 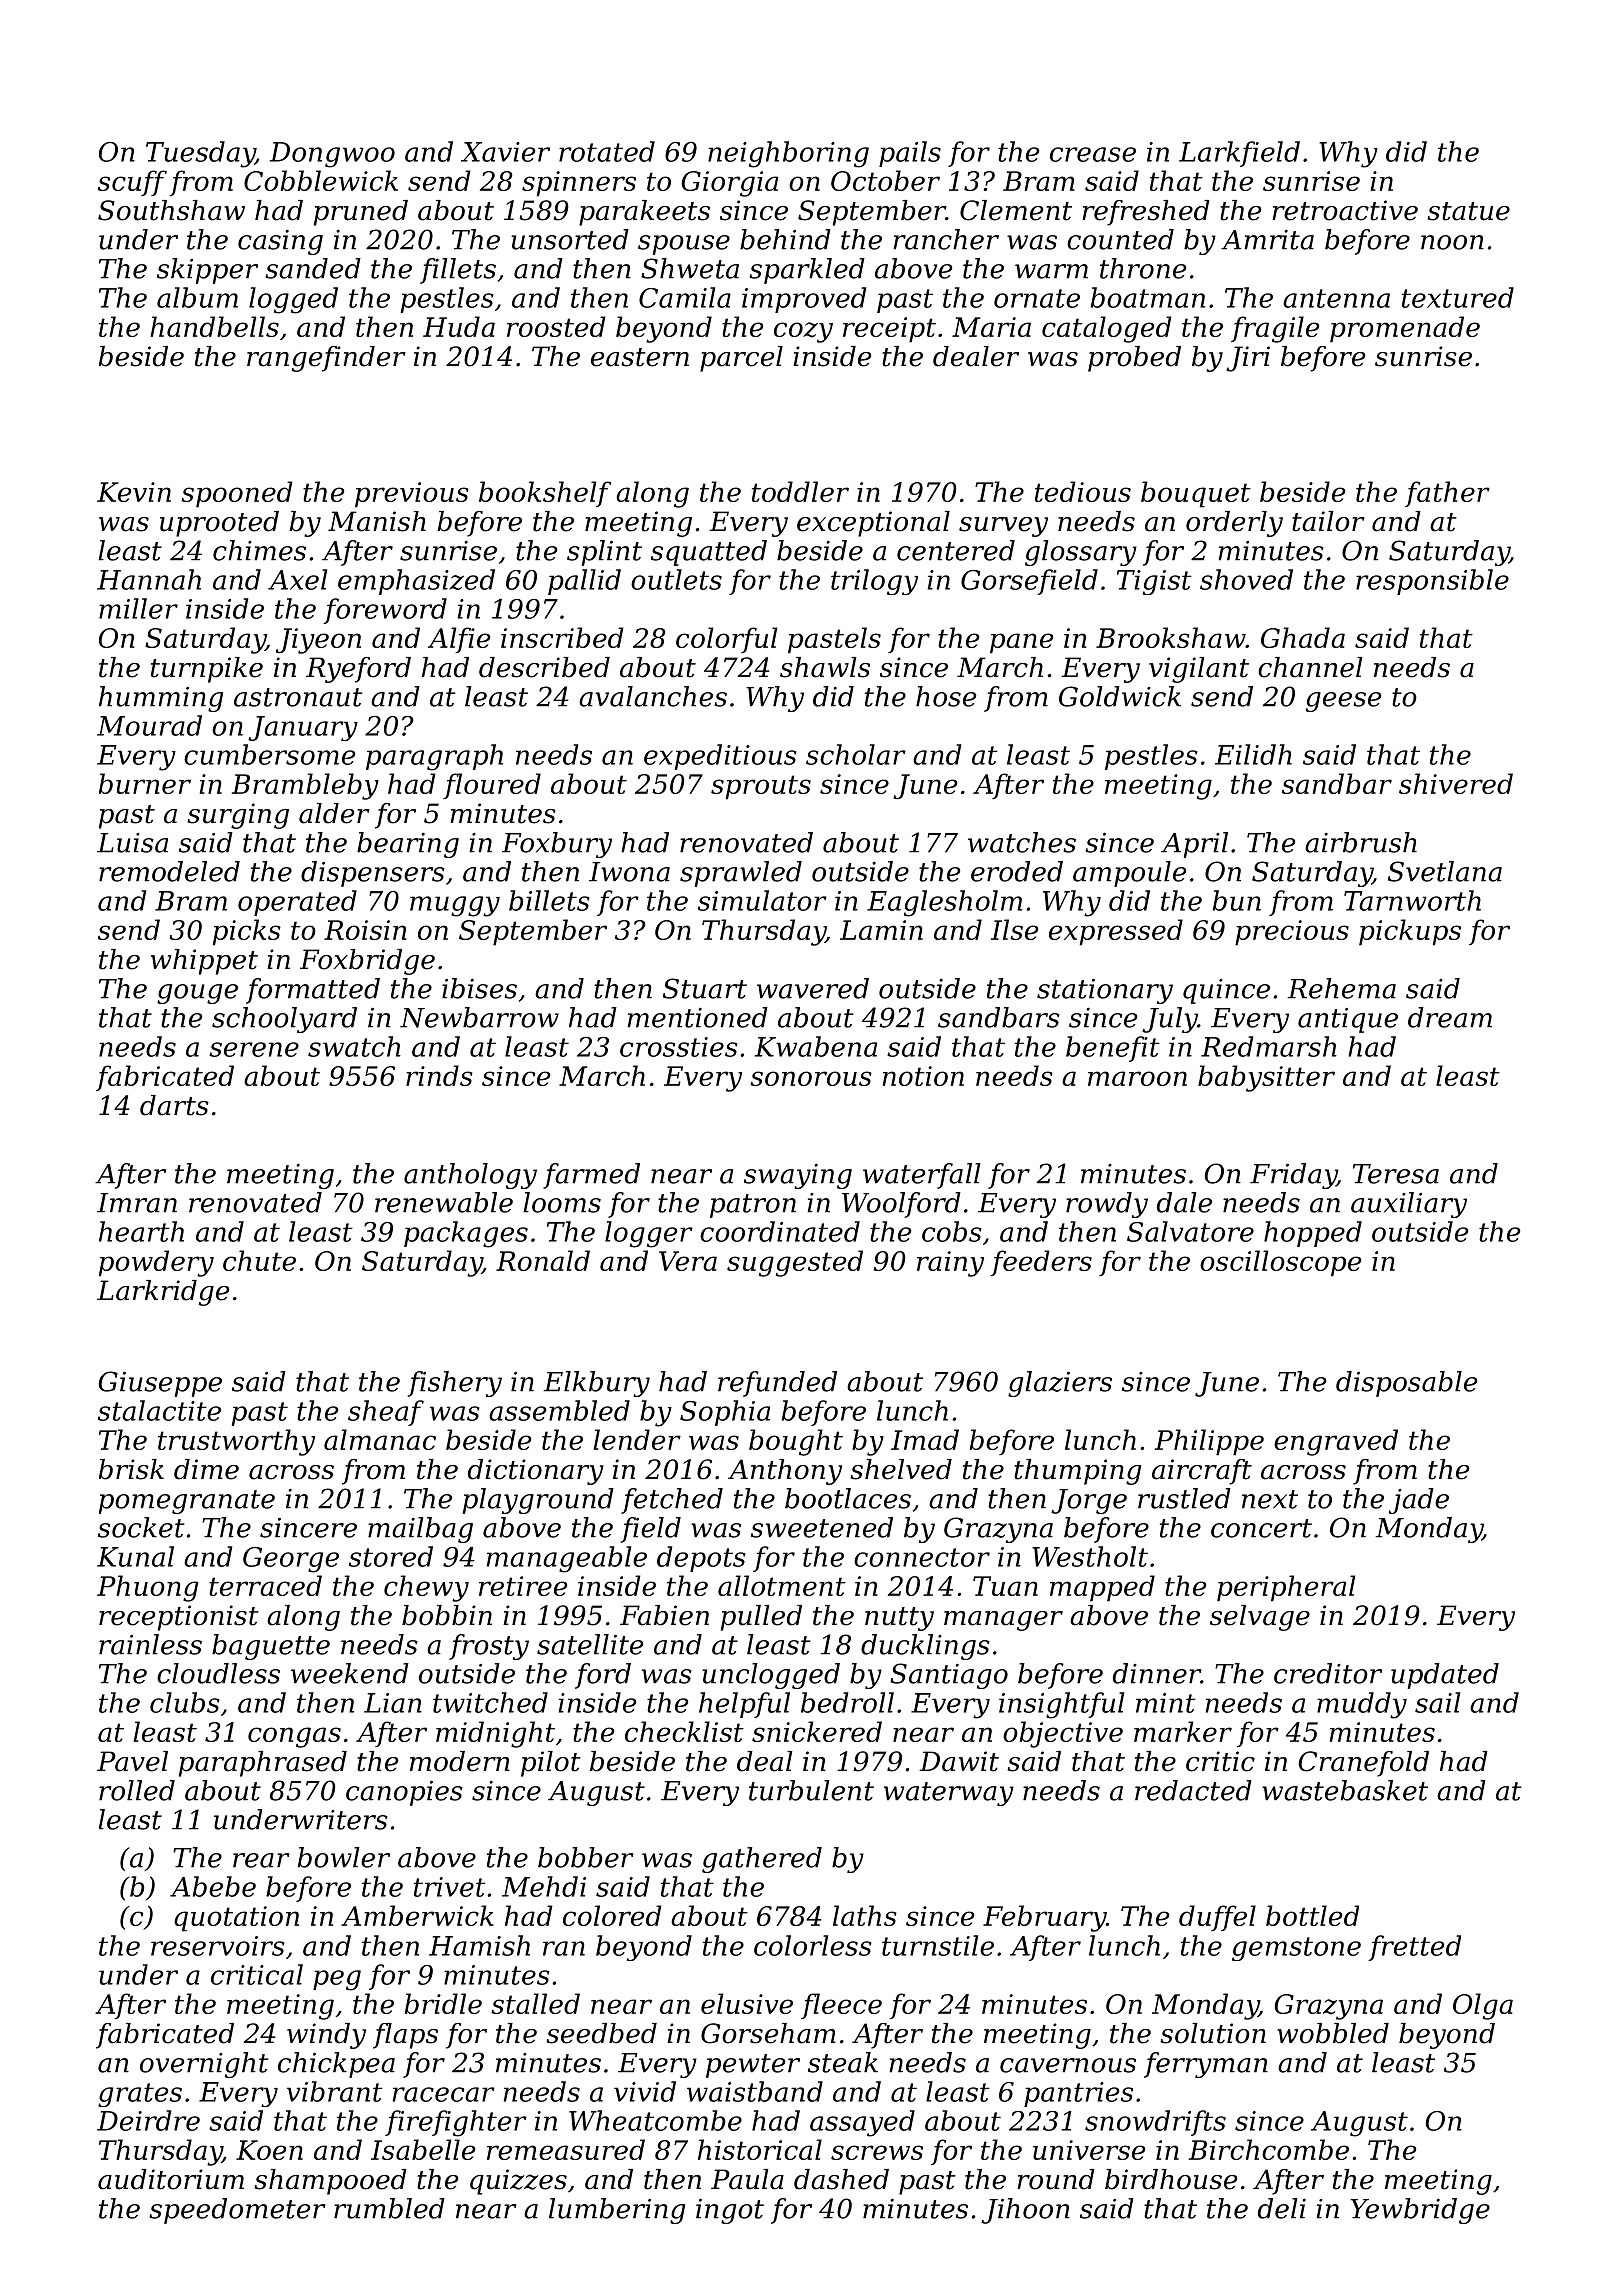 I want to click on suggested, so click(x=795, y=1263).
